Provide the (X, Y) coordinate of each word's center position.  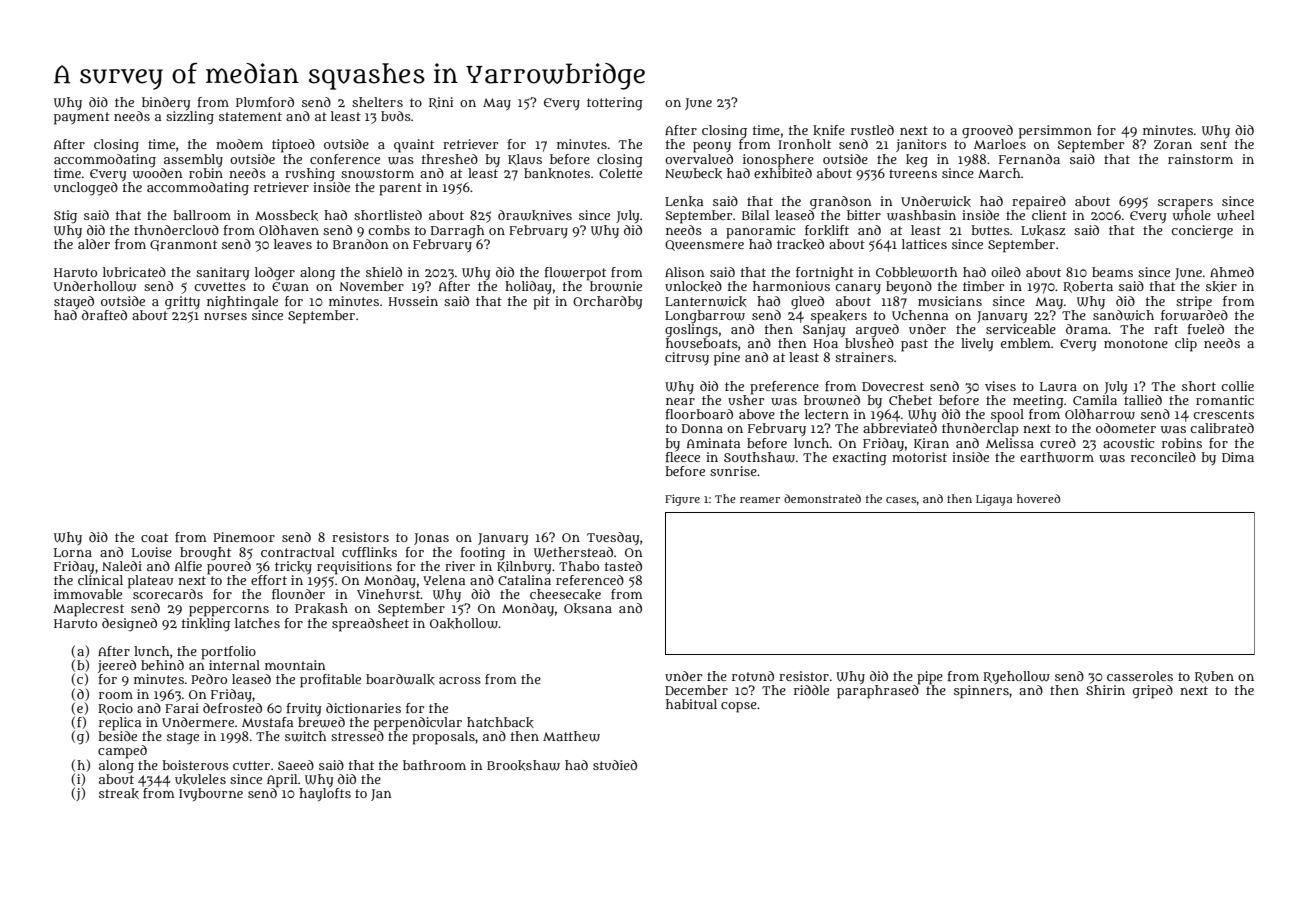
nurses (225, 316)
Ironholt (804, 144)
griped (1153, 692)
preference (784, 388)
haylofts (325, 794)
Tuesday (613, 538)
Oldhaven (289, 230)
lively (977, 344)
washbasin (921, 215)
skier (1221, 286)
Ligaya (994, 500)
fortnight (825, 274)
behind (162, 665)
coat (154, 537)
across (460, 680)
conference (345, 159)
